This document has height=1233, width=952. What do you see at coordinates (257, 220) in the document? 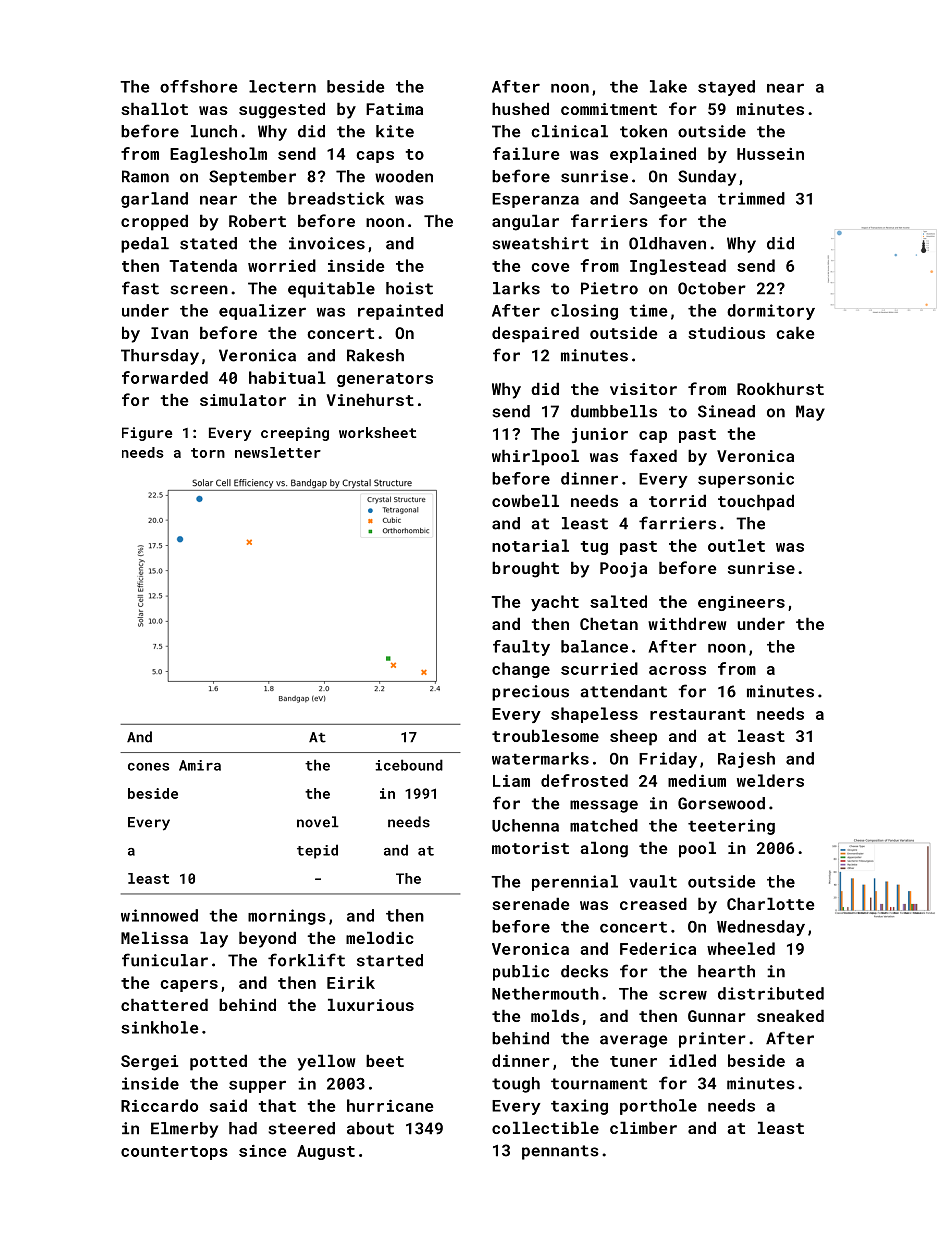
I see `Robert` at bounding box center [257, 220].
